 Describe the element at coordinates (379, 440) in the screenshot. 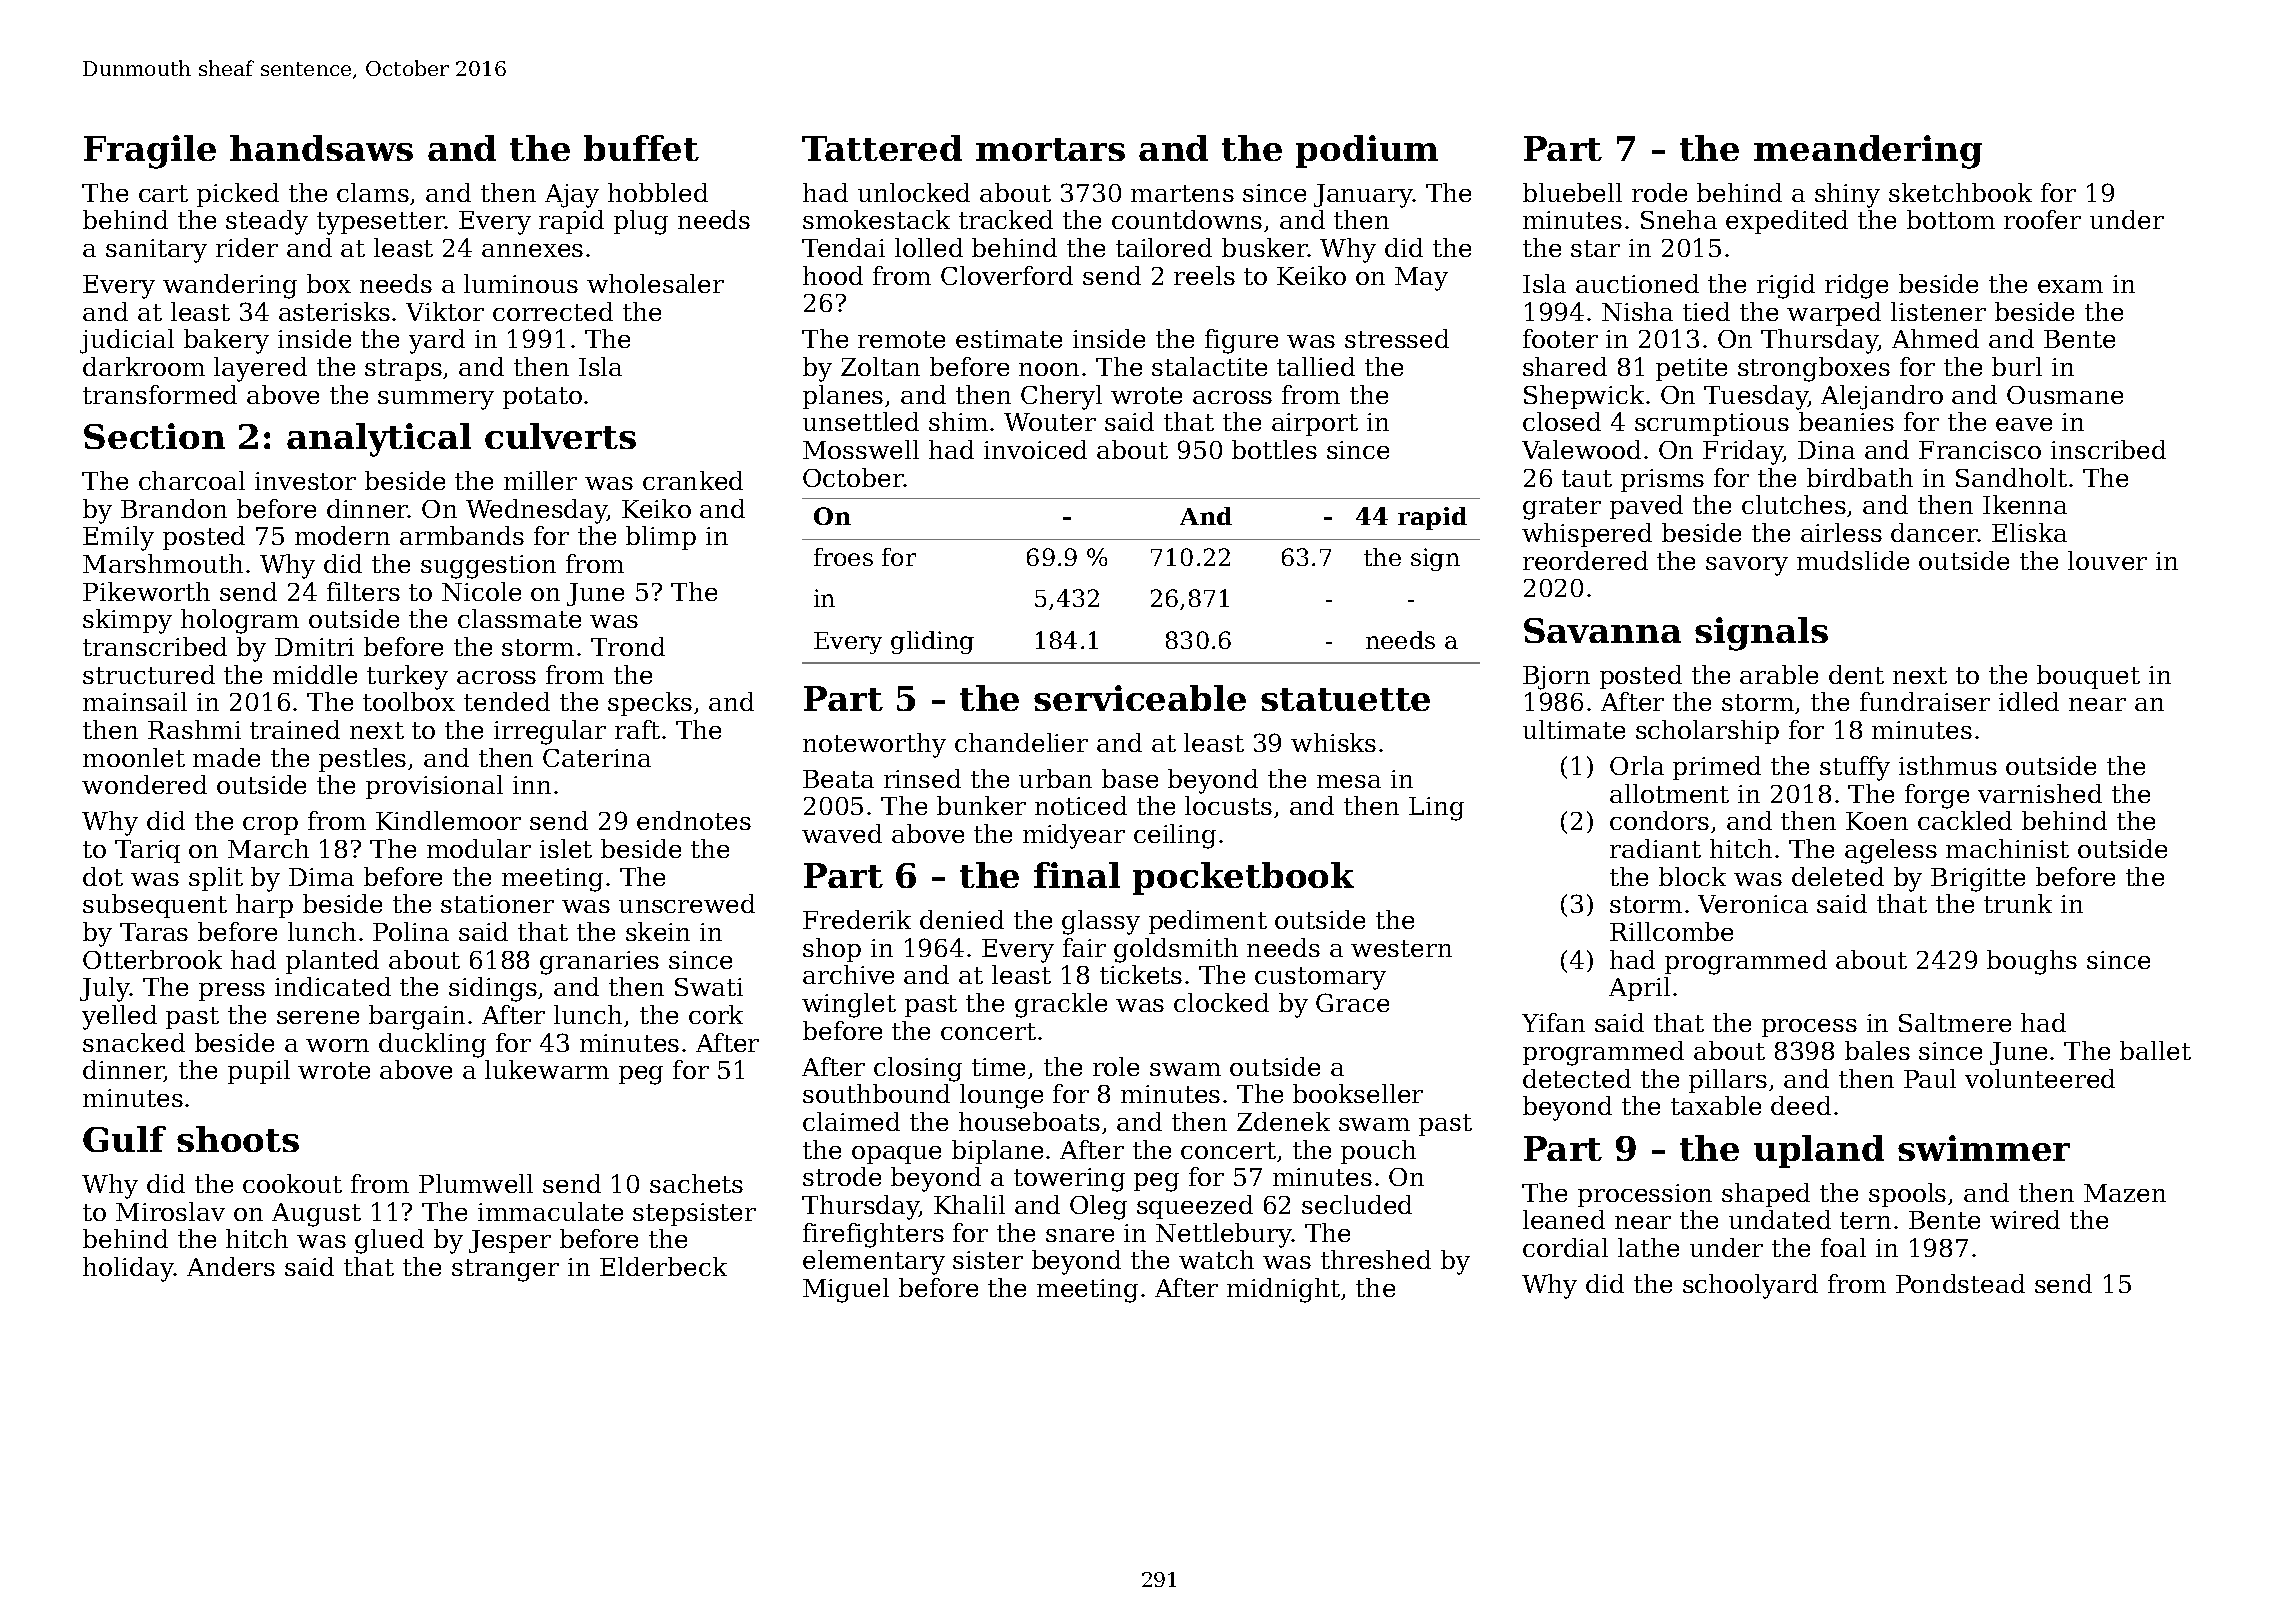

I see `analytical` at that location.
